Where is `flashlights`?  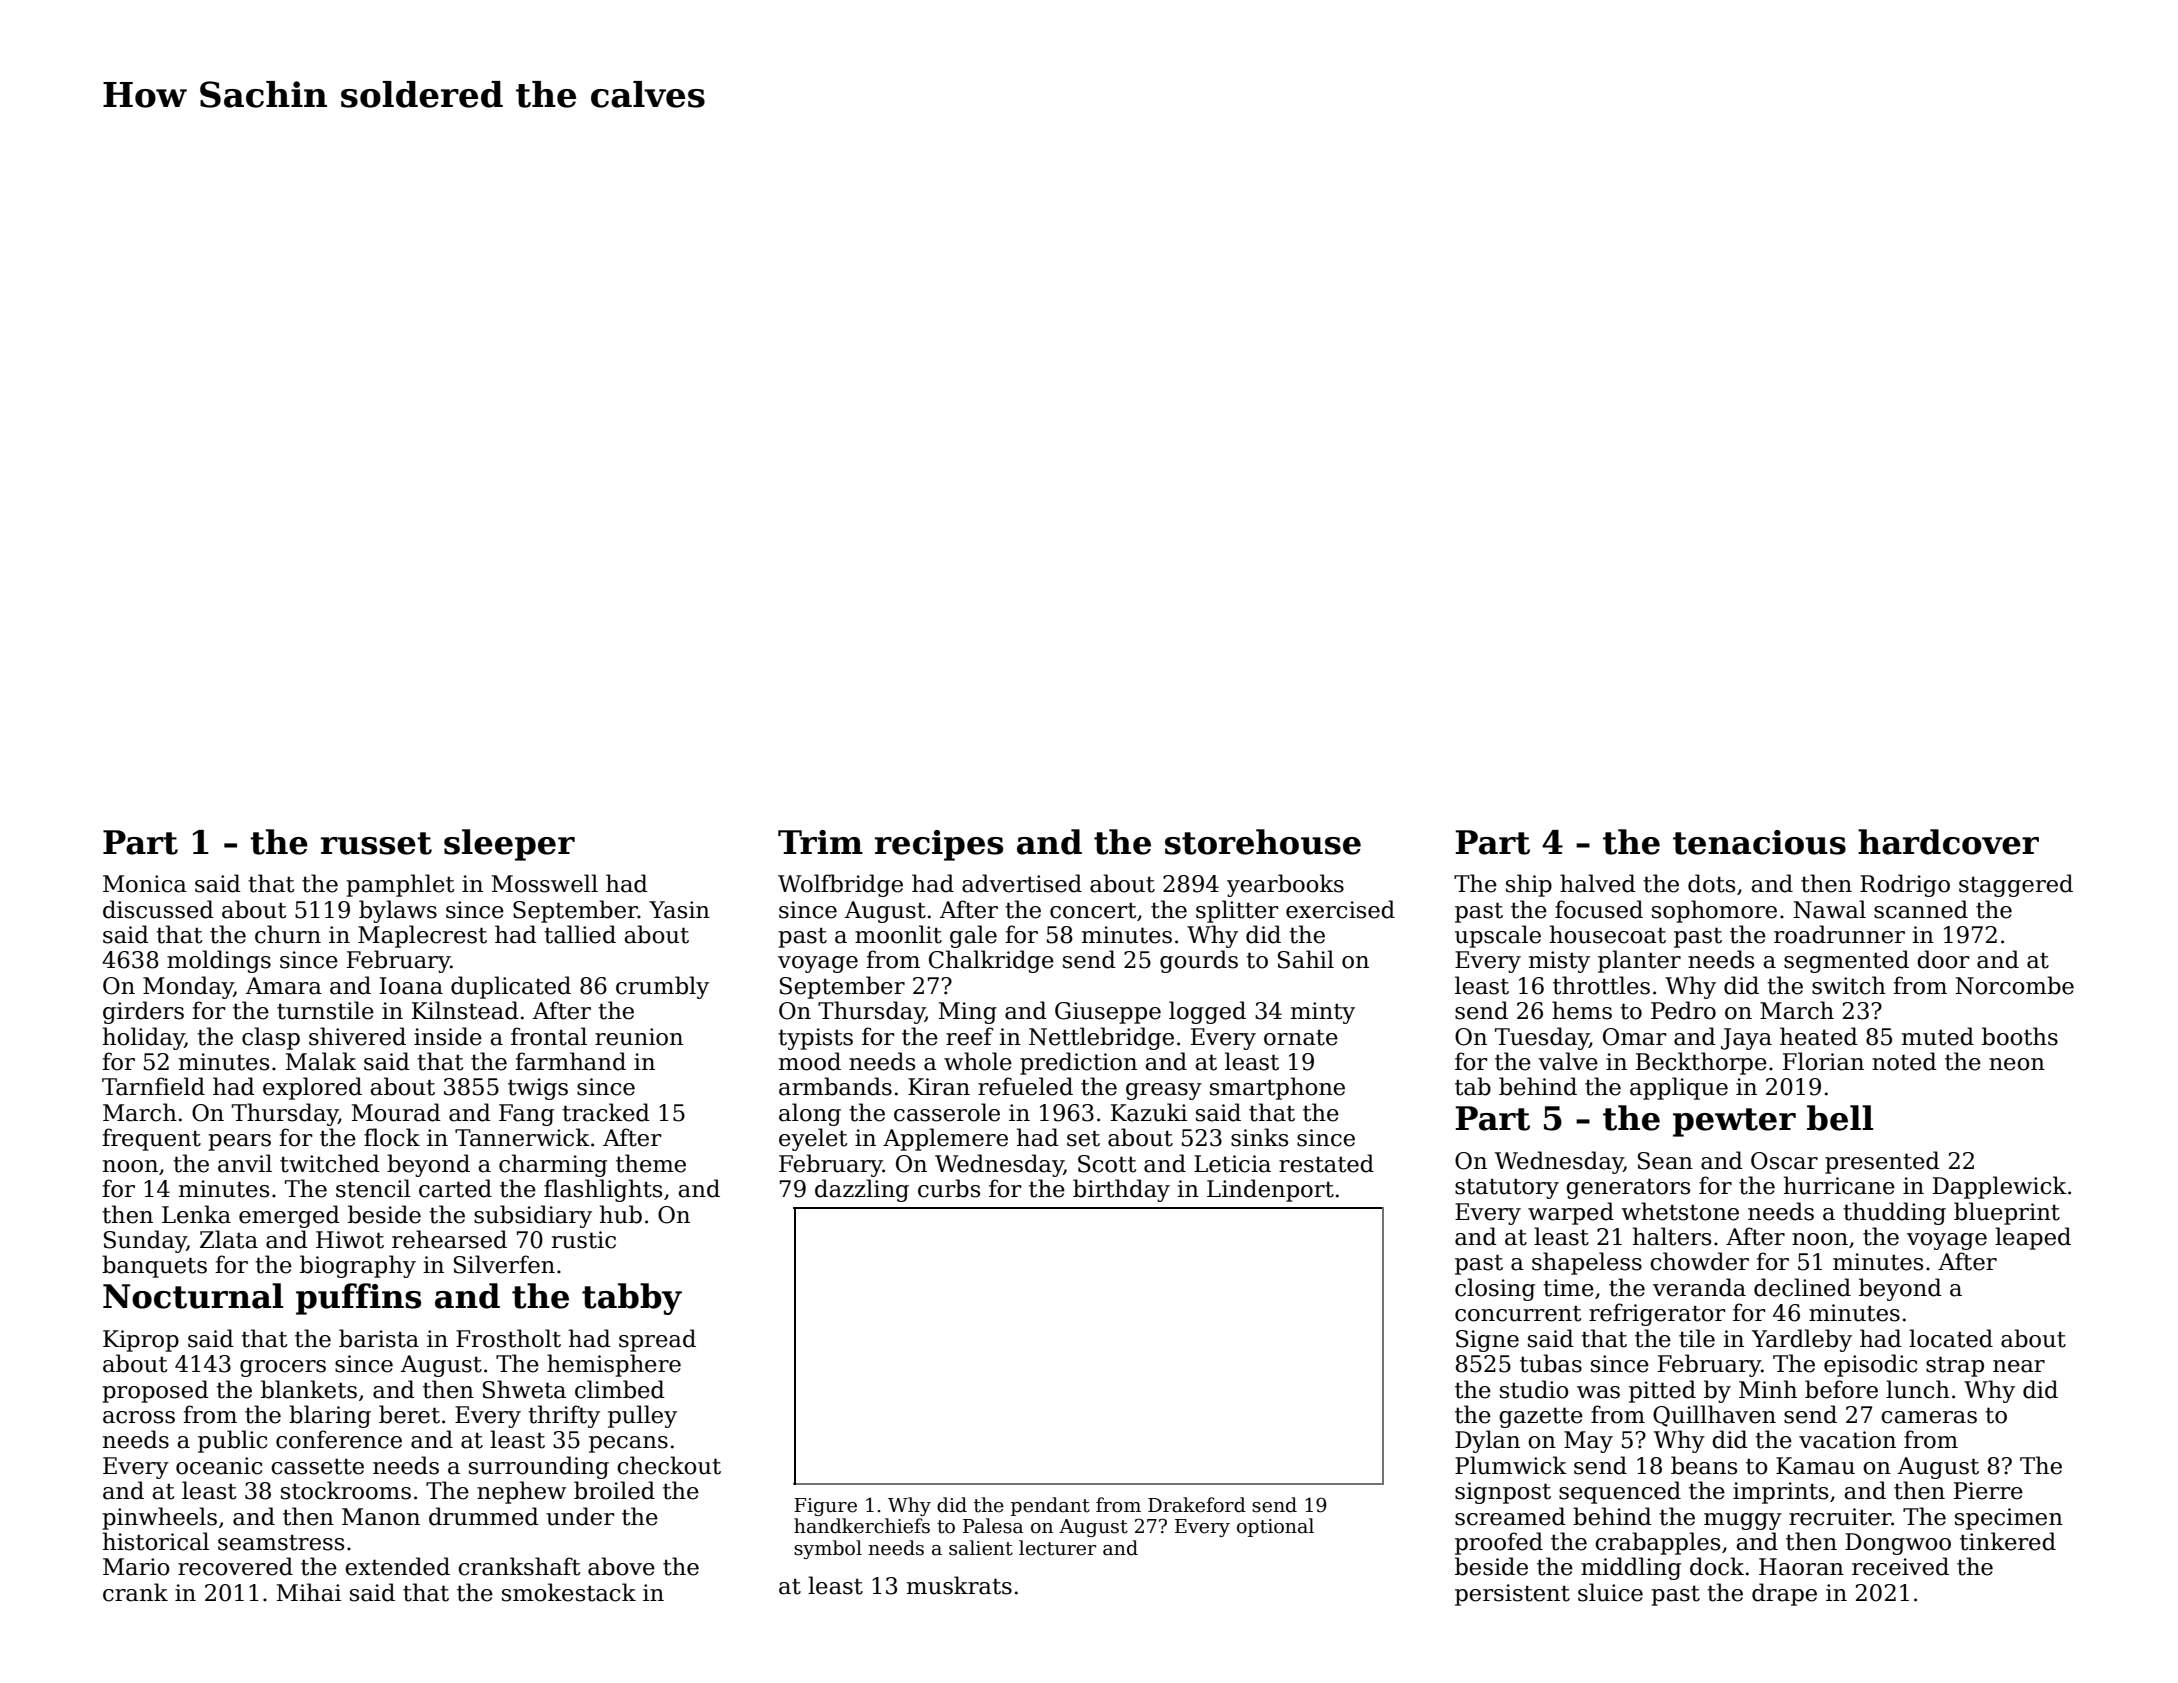
flashlights is located at coordinates (603, 1190).
